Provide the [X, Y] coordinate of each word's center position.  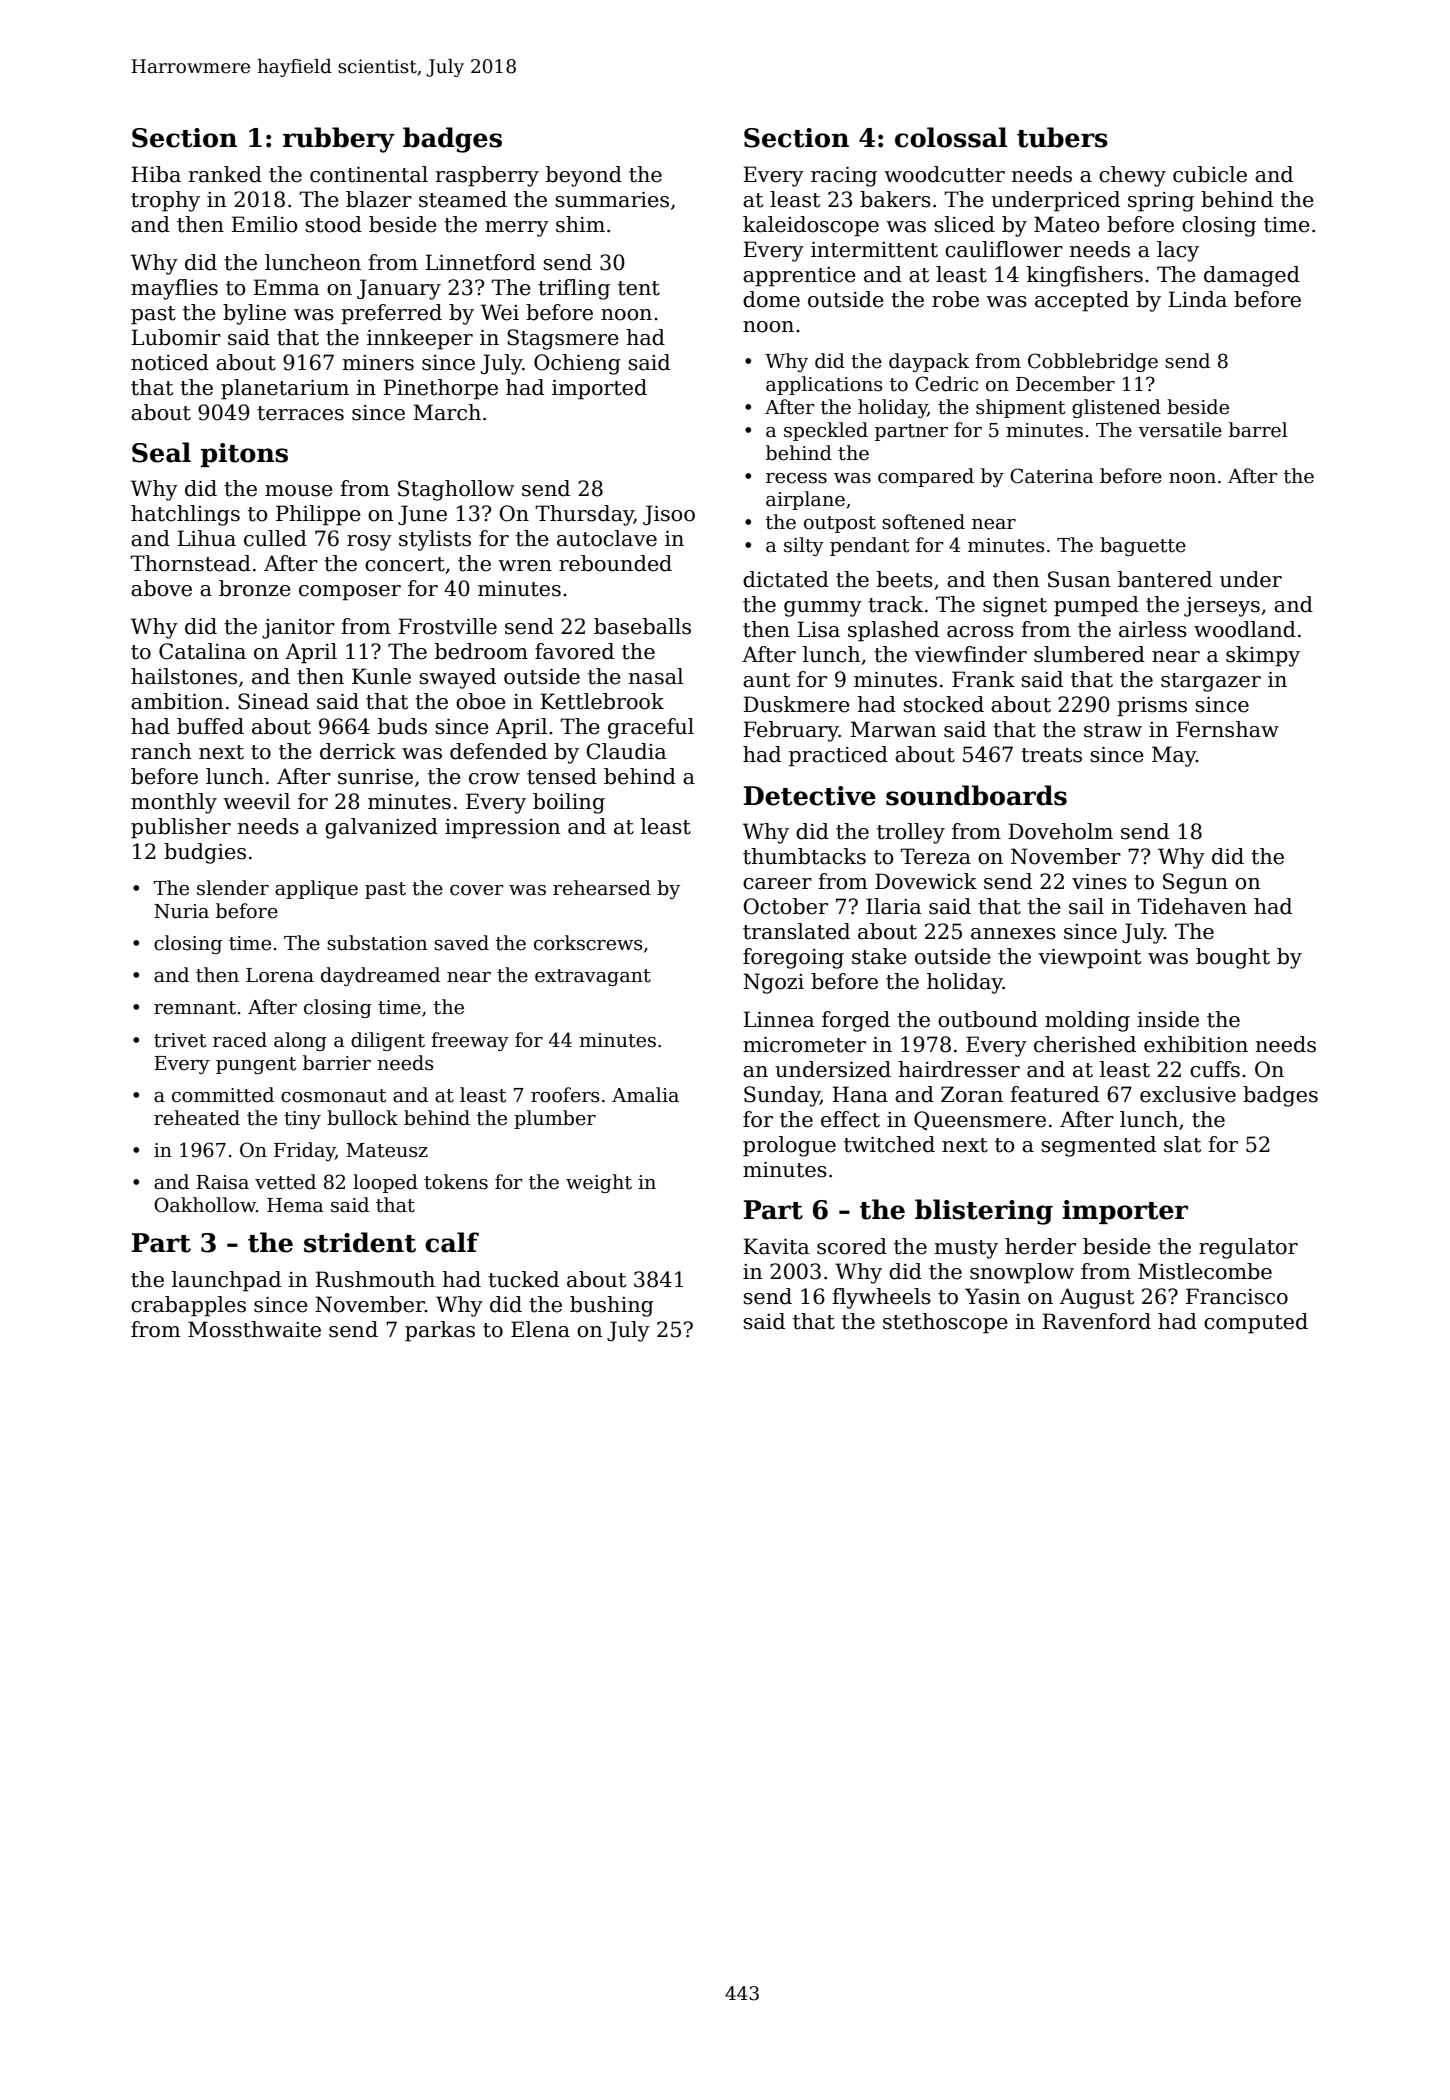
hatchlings [185, 515]
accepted [1082, 301]
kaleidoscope [811, 226]
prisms [1152, 707]
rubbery [339, 140]
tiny [302, 1120]
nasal [656, 676]
